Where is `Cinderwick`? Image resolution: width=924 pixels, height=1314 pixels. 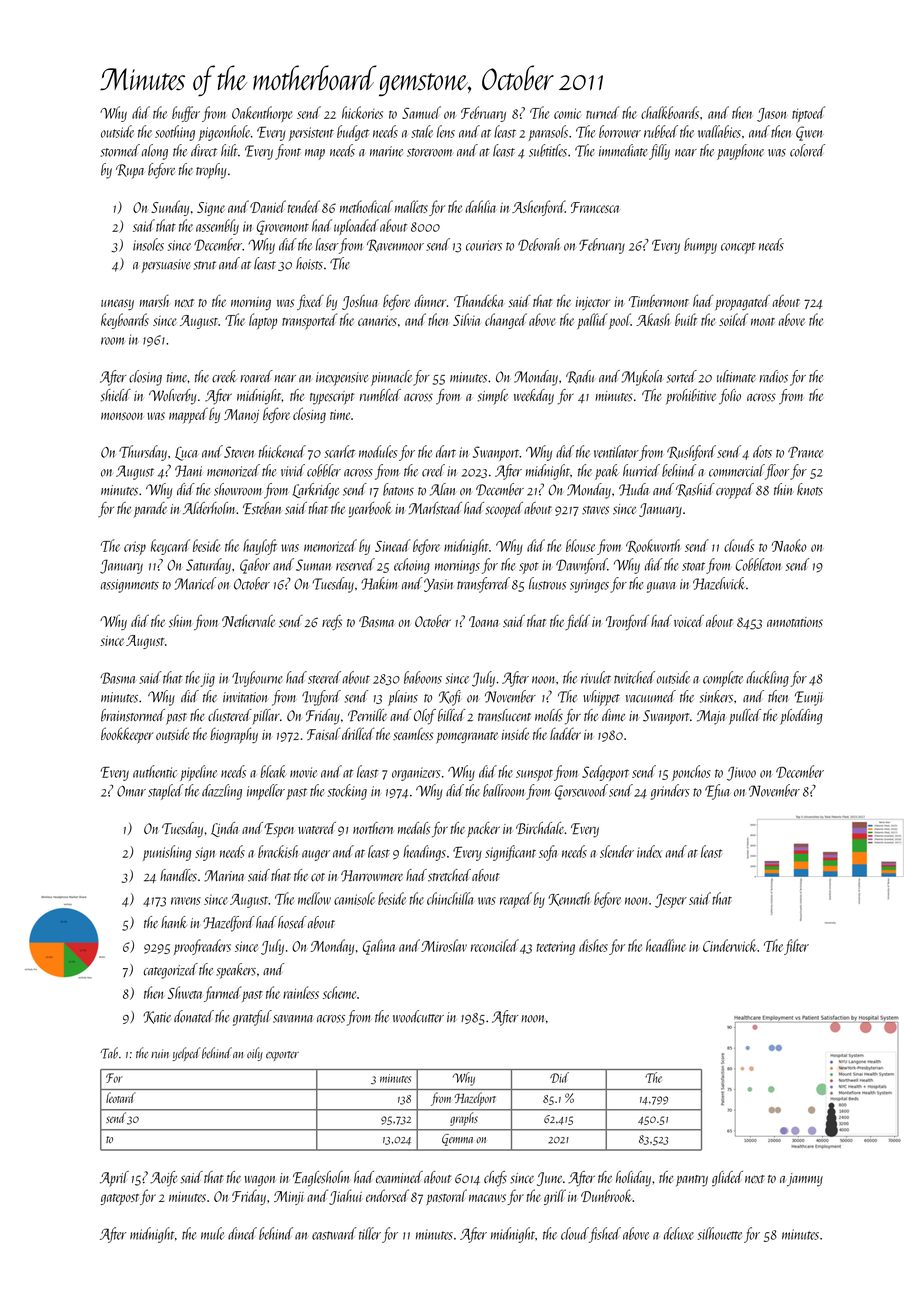
Cinderwick is located at coordinates (729, 945).
